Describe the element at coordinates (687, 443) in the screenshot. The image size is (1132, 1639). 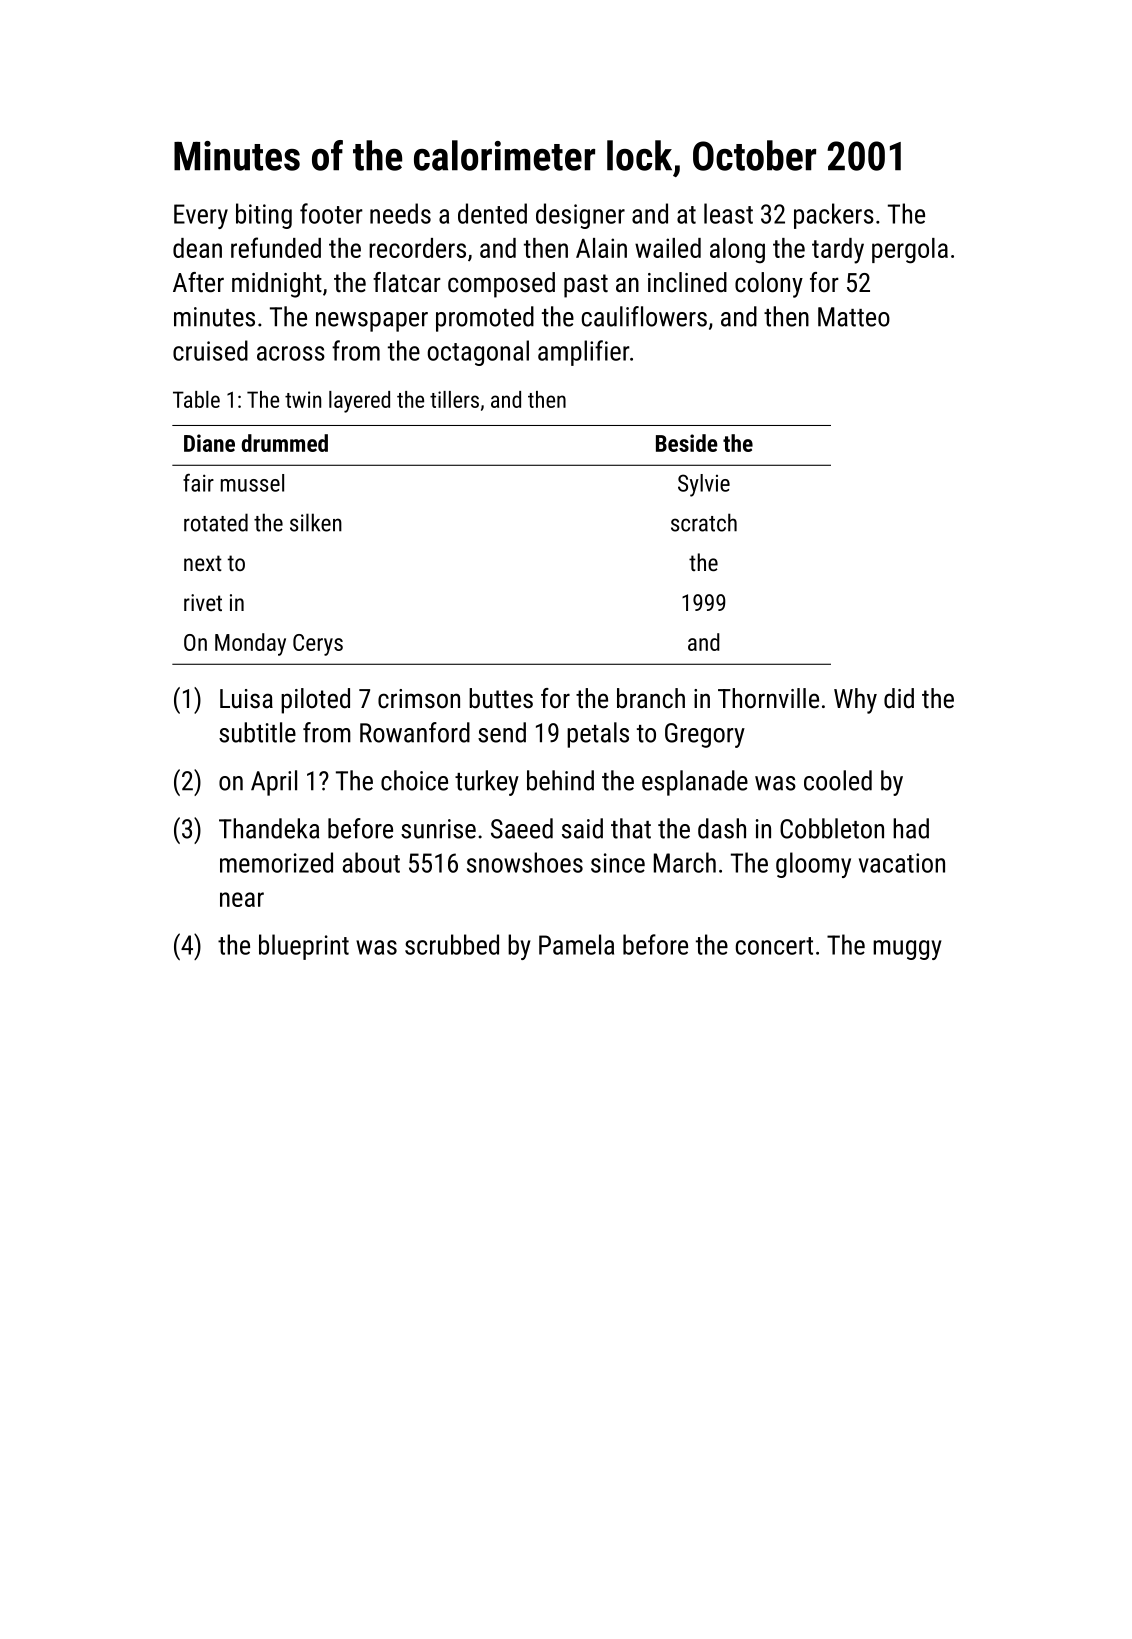
I see `Beside` at that location.
